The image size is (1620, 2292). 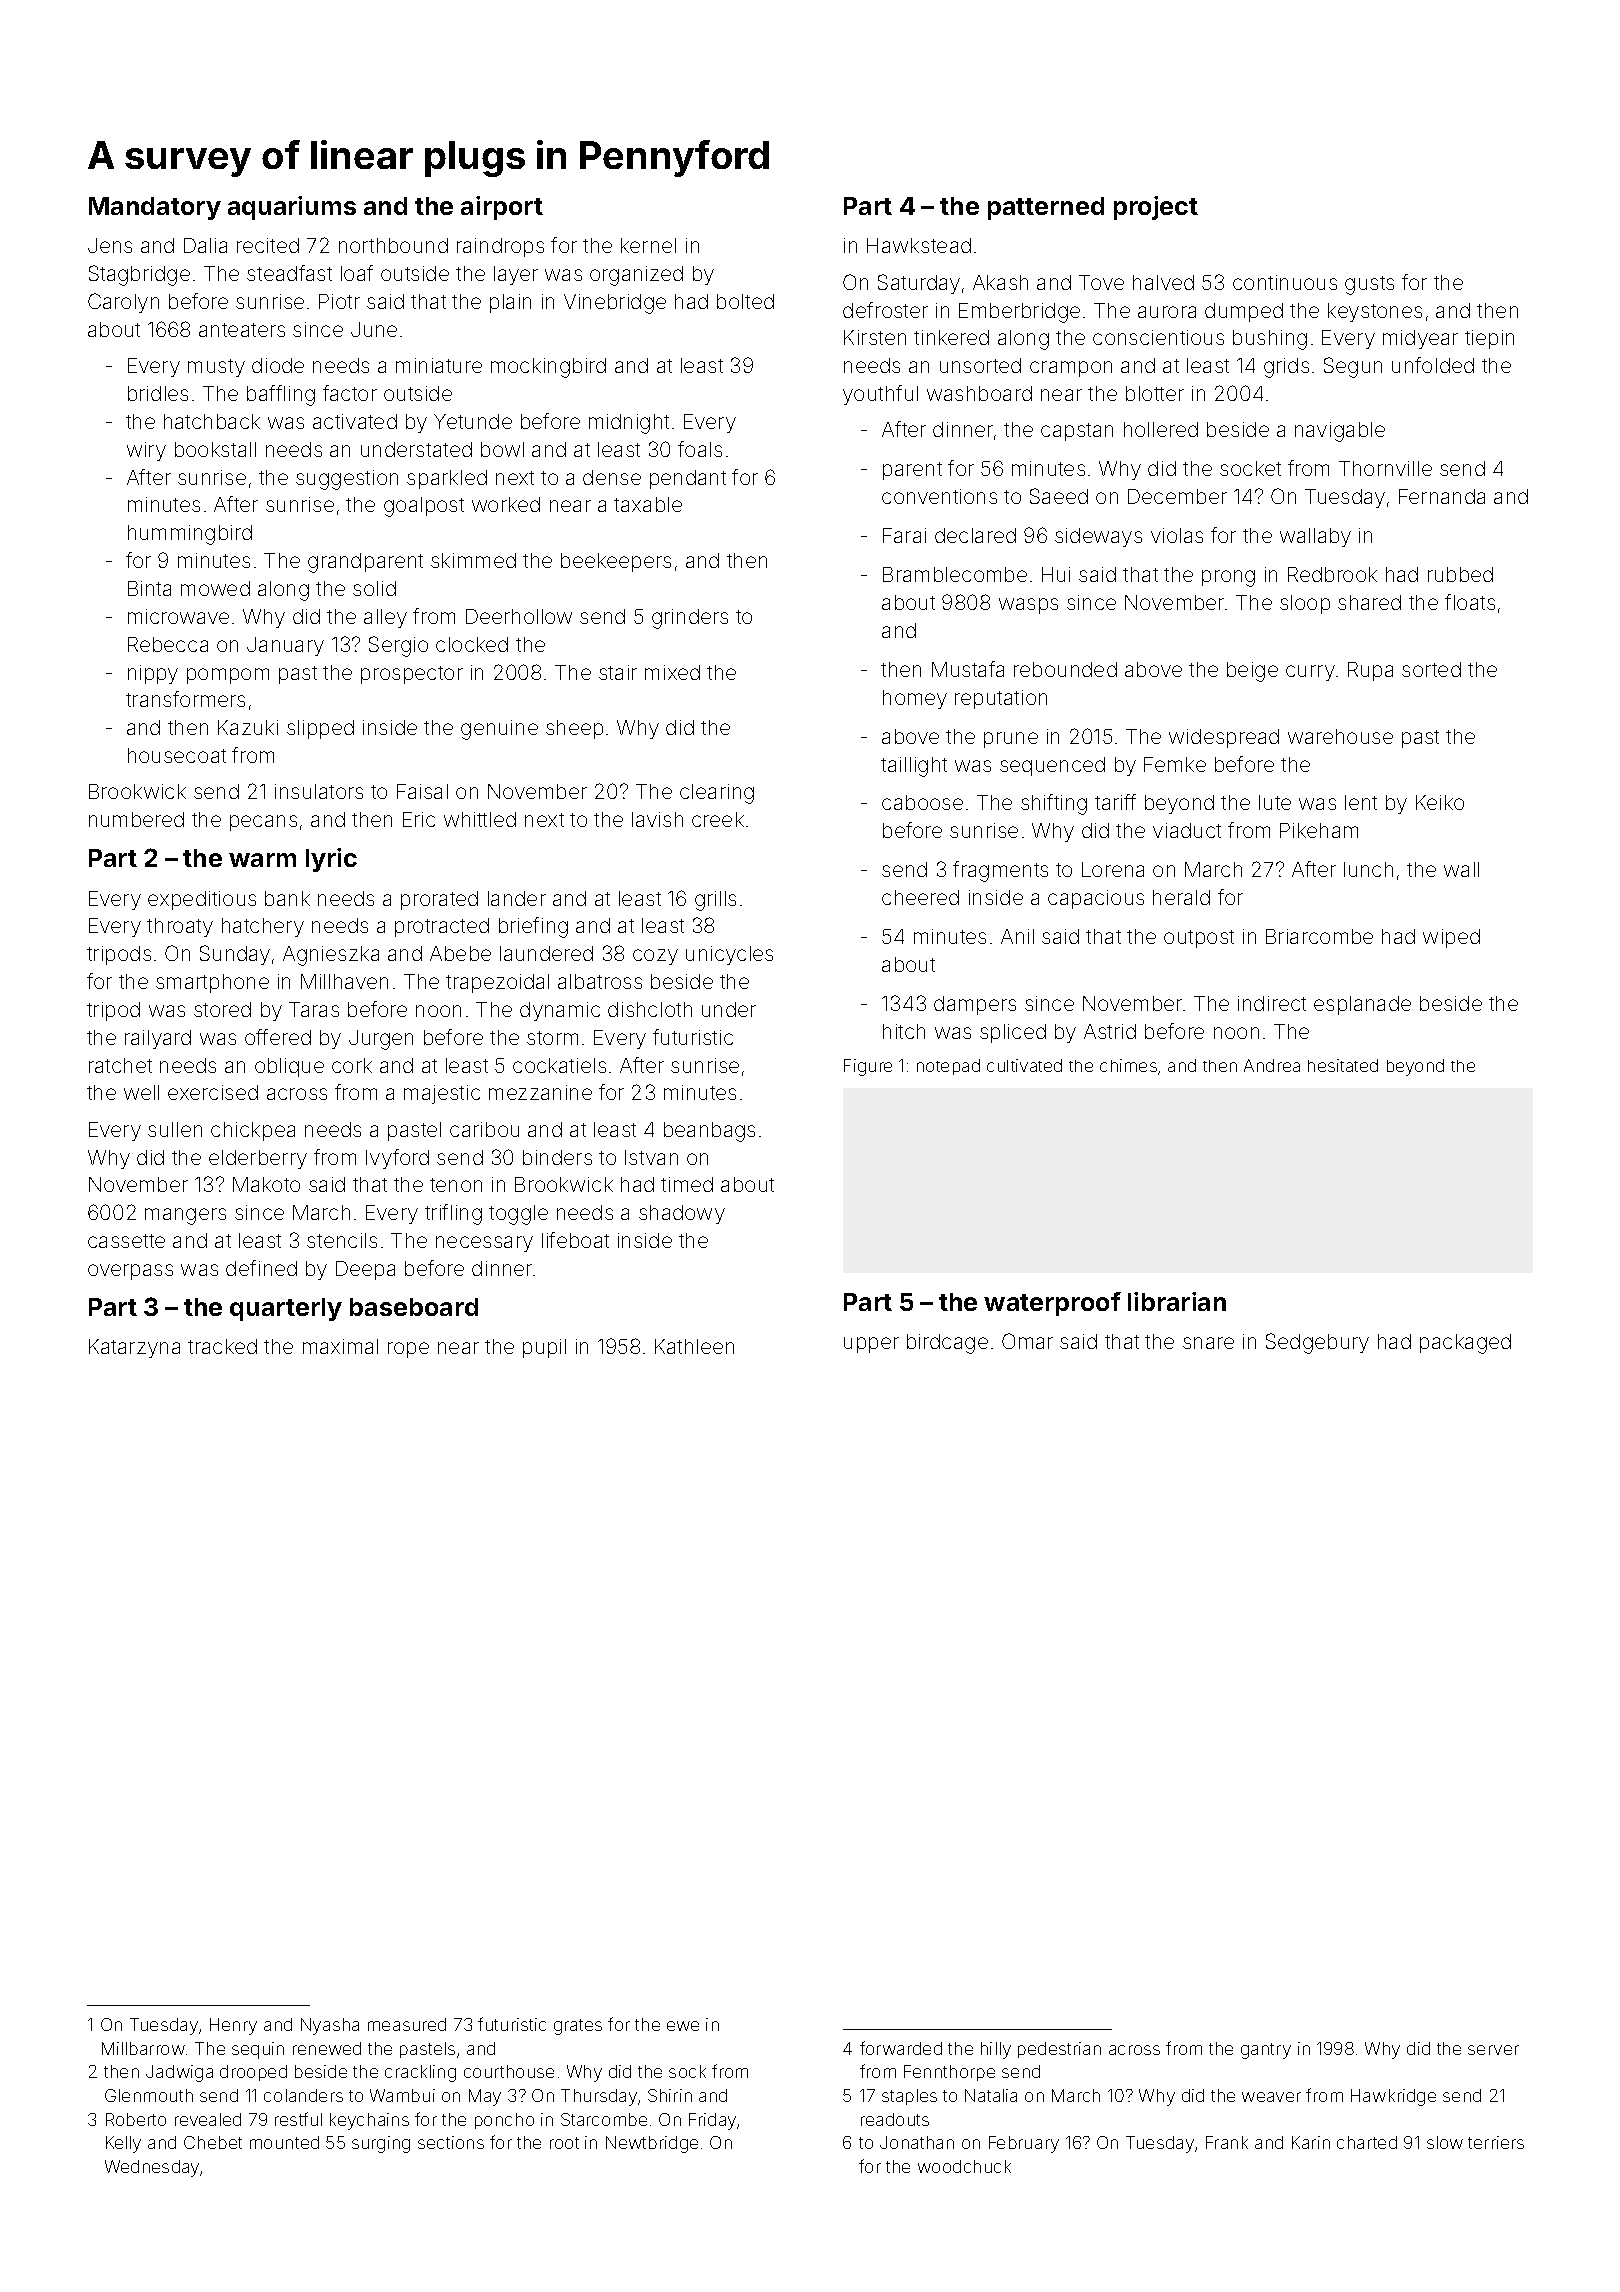 I want to click on root, so click(x=564, y=2143).
